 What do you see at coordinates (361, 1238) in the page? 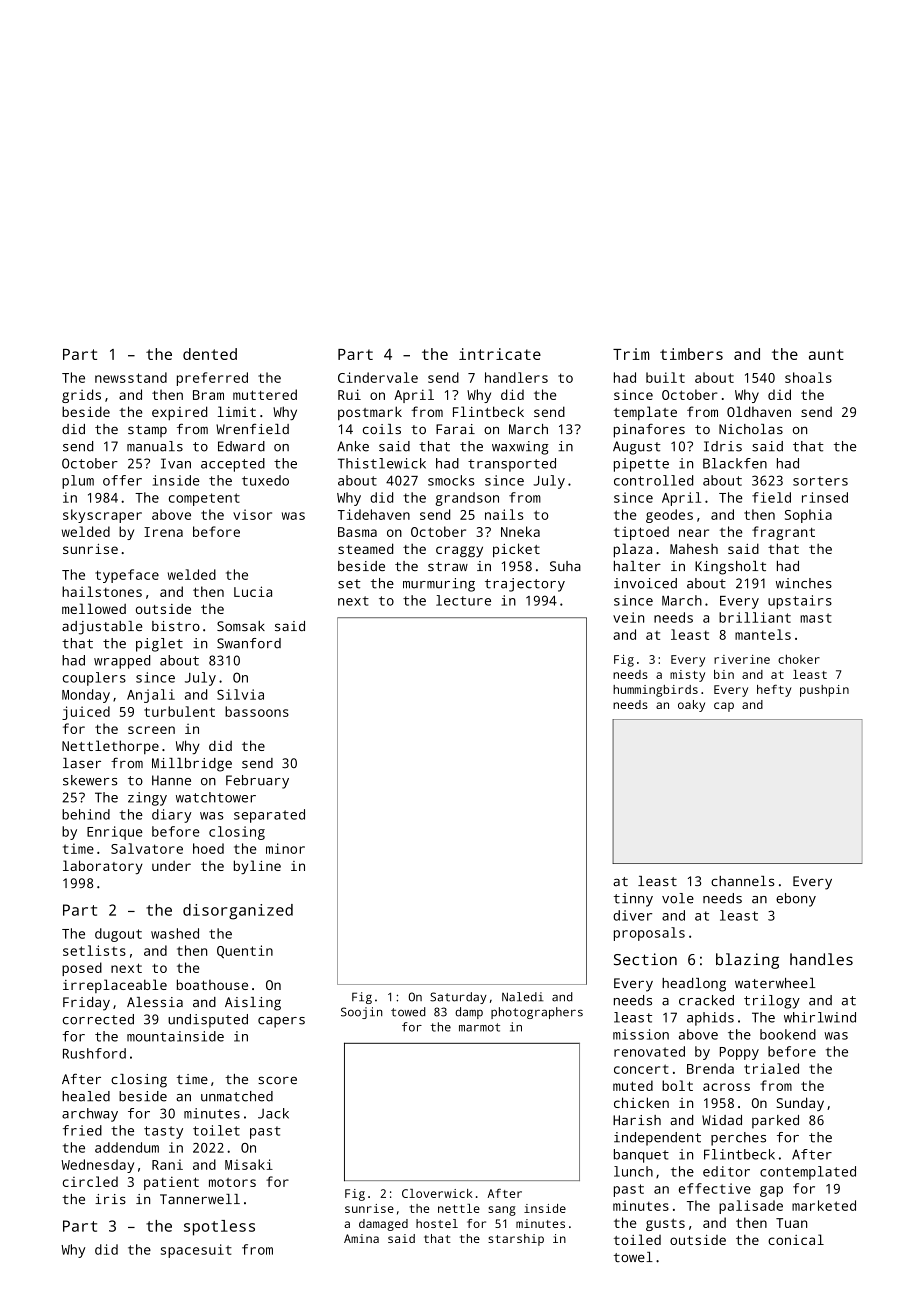
I see `Amina` at bounding box center [361, 1238].
